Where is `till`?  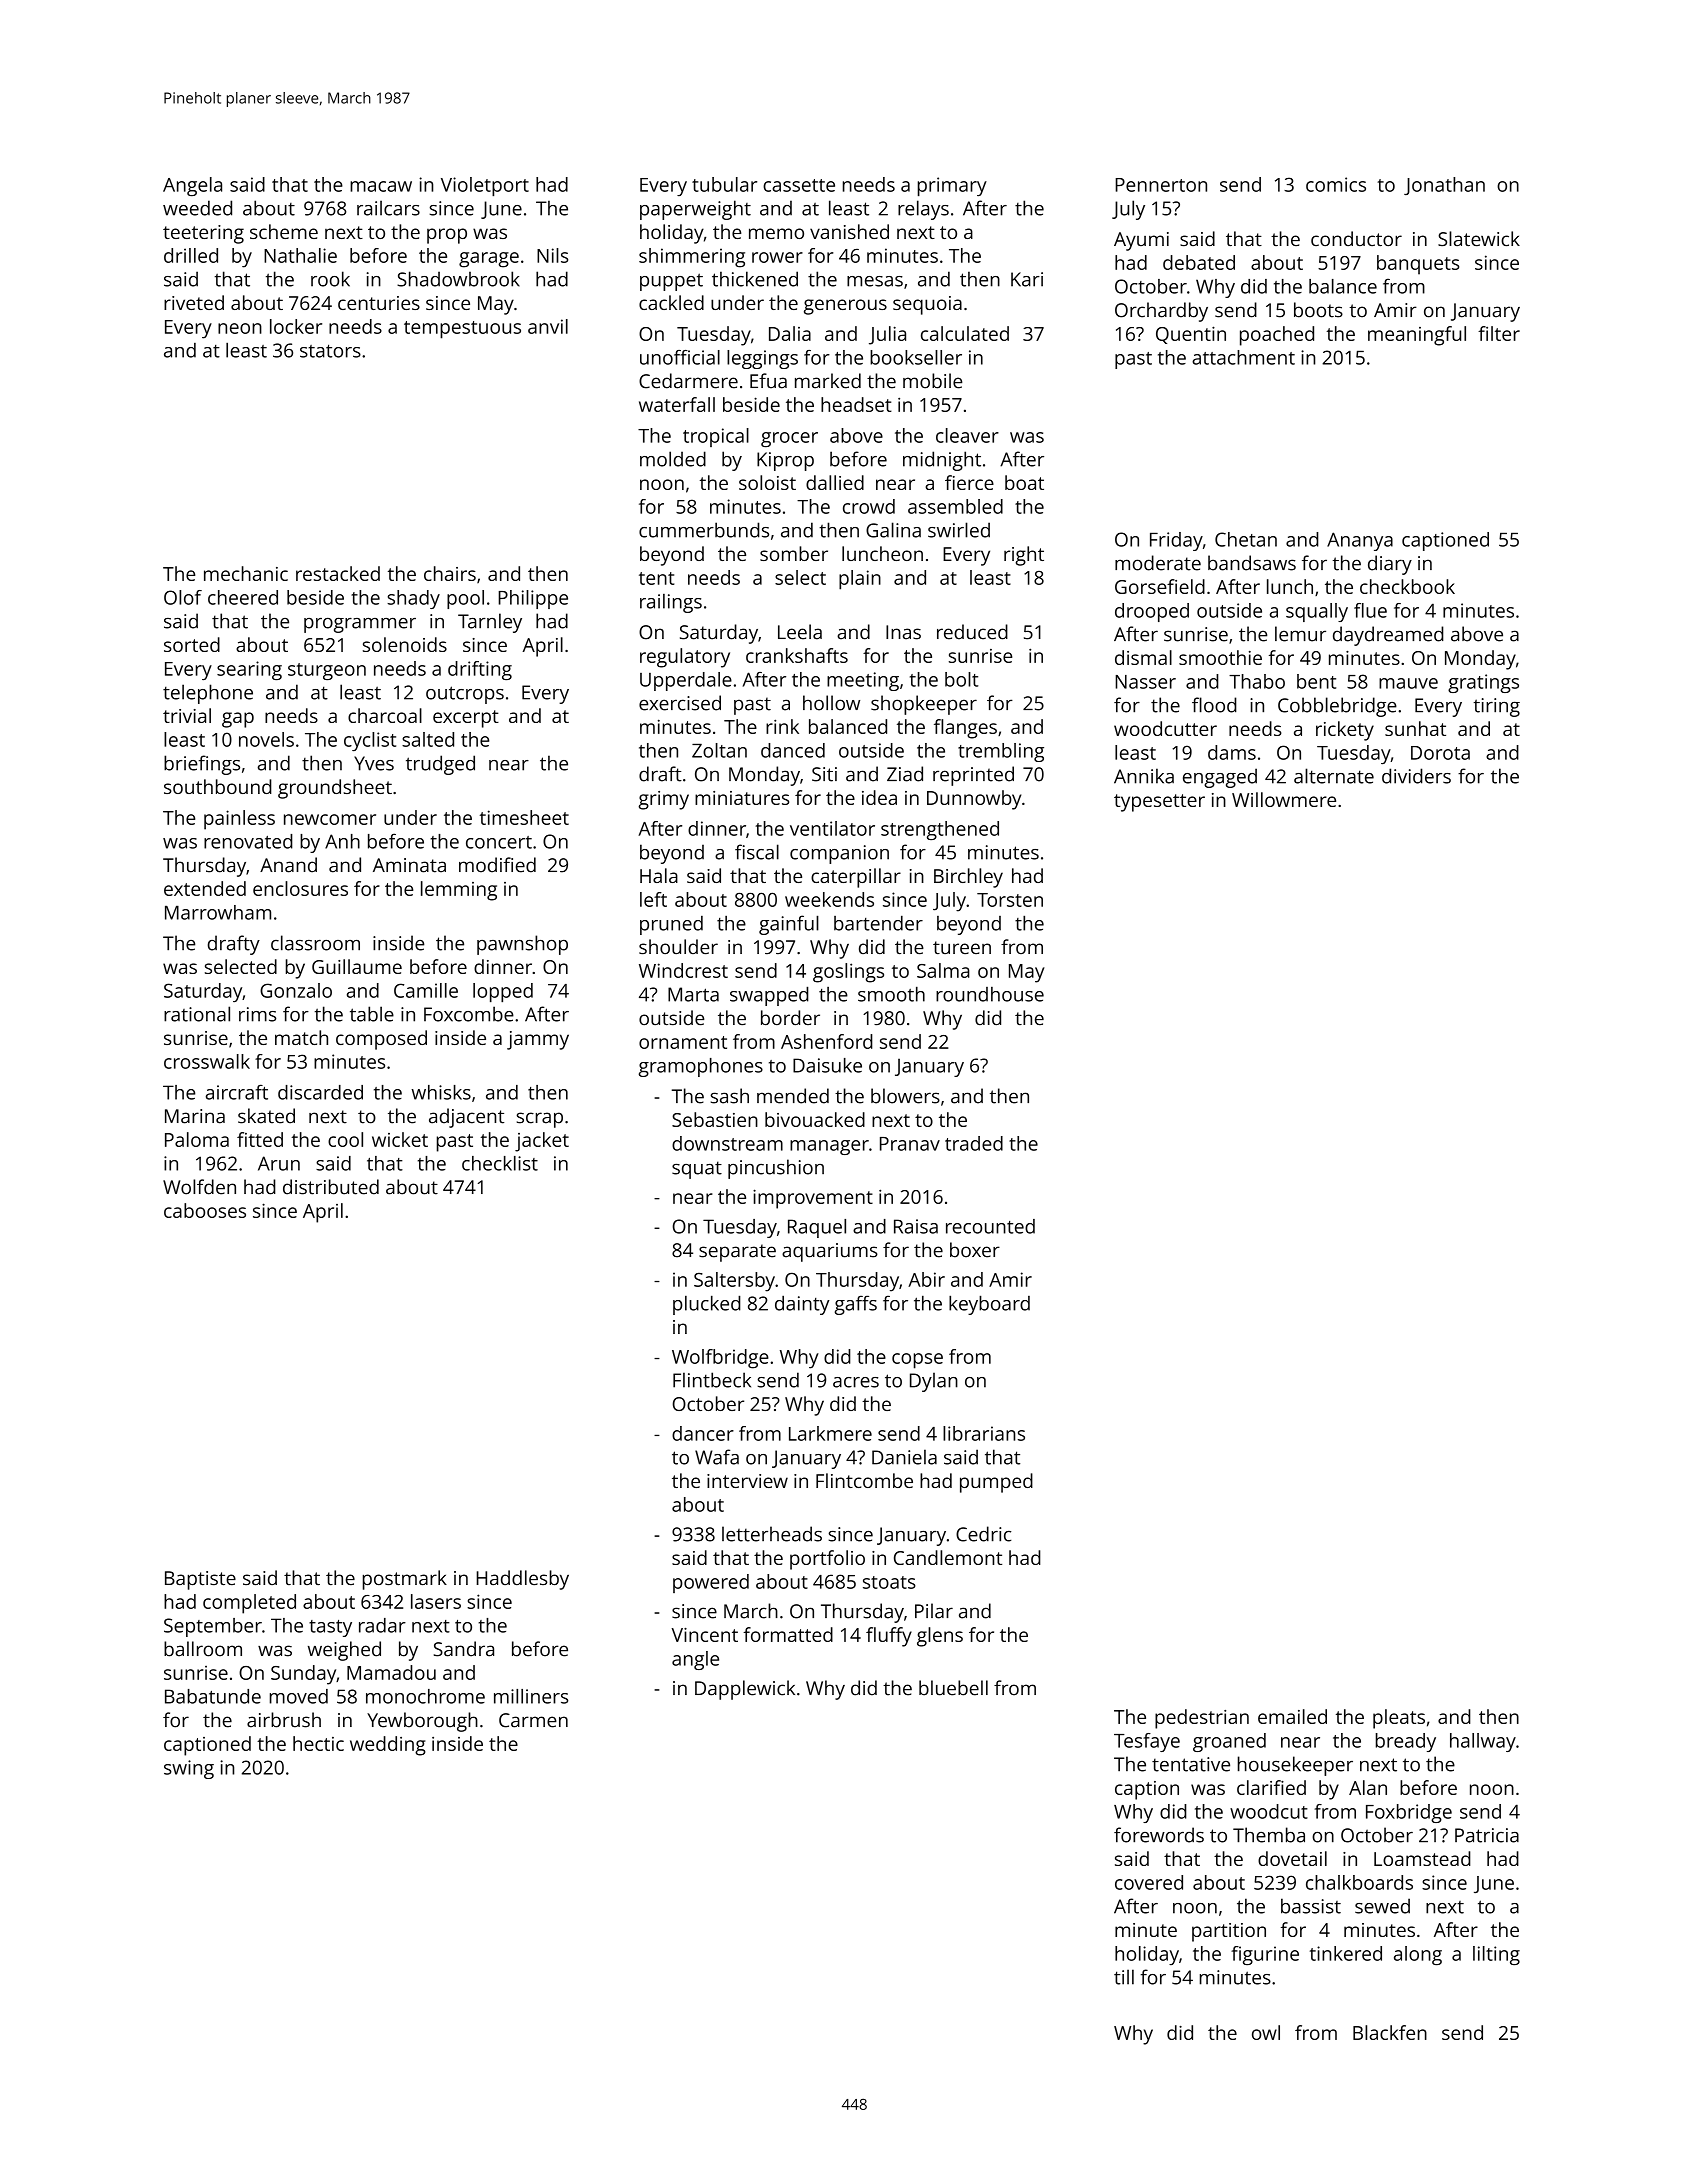
till is located at coordinates (1124, 1977).
